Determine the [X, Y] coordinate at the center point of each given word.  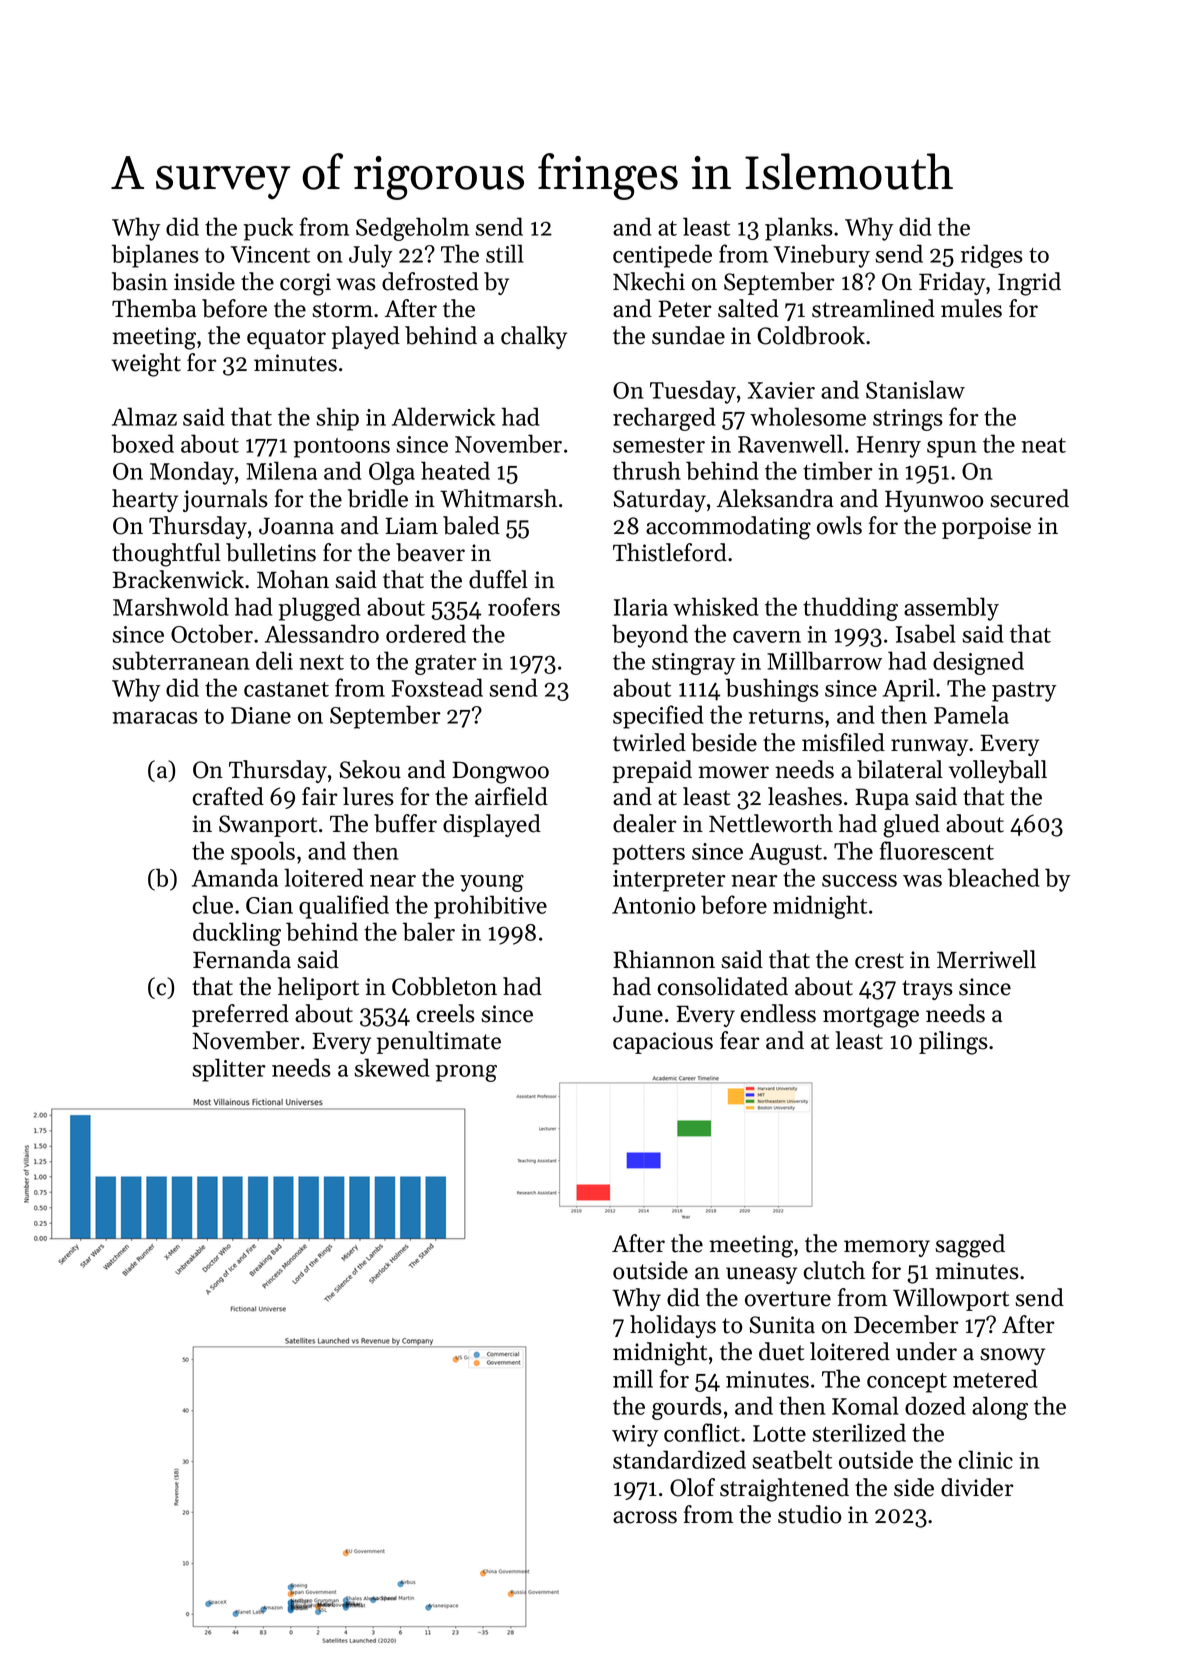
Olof [692, 1487]
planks [799, 229]
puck [268, 229]
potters [649, 855]
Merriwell [986, 959]
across [645, 1517]
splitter [229, 1070]
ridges [992, 256]
